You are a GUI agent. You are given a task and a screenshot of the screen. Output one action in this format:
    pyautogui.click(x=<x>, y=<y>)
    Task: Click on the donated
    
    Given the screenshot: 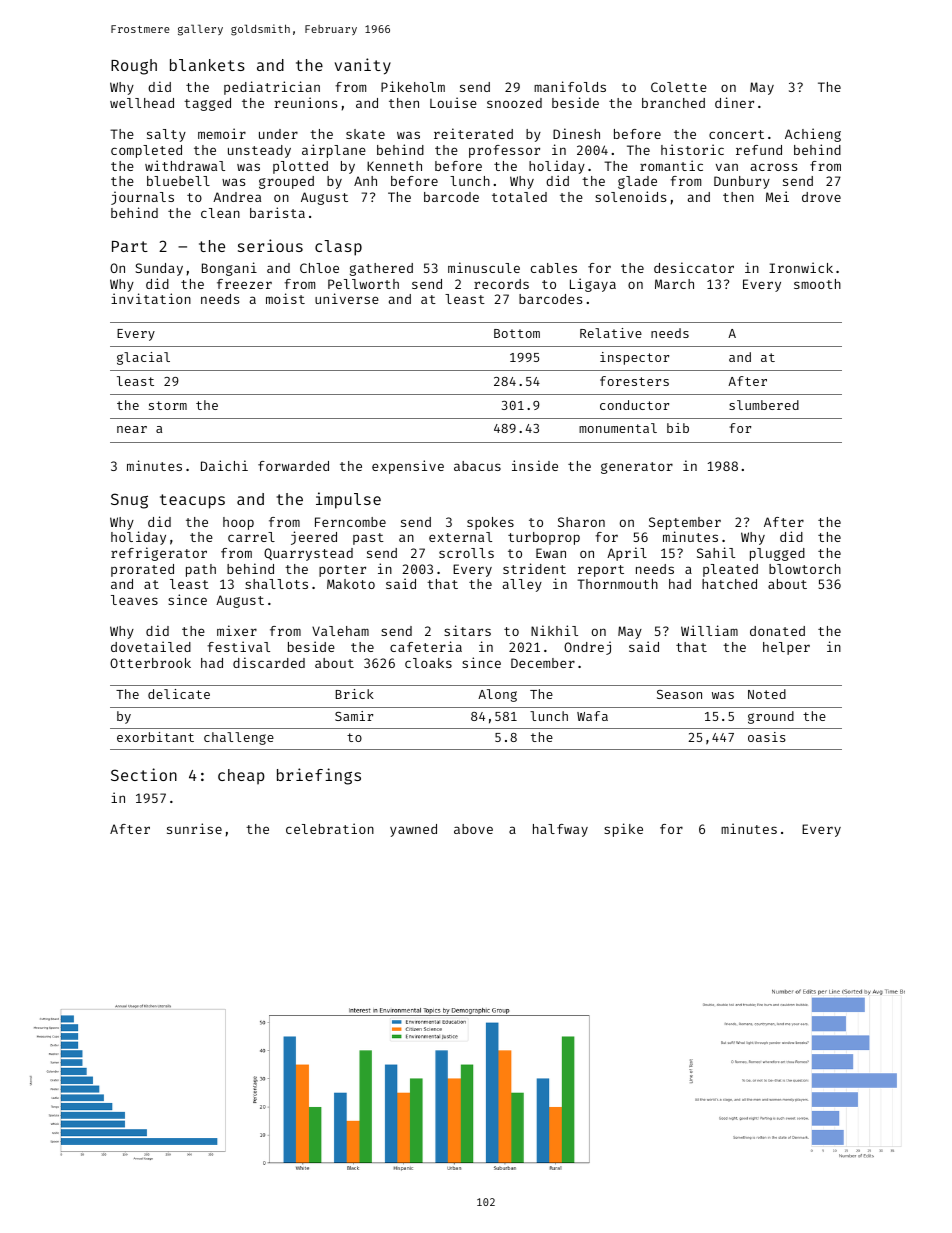 What is the action you would take?
    pyautogui.click(x=777, y=631)
